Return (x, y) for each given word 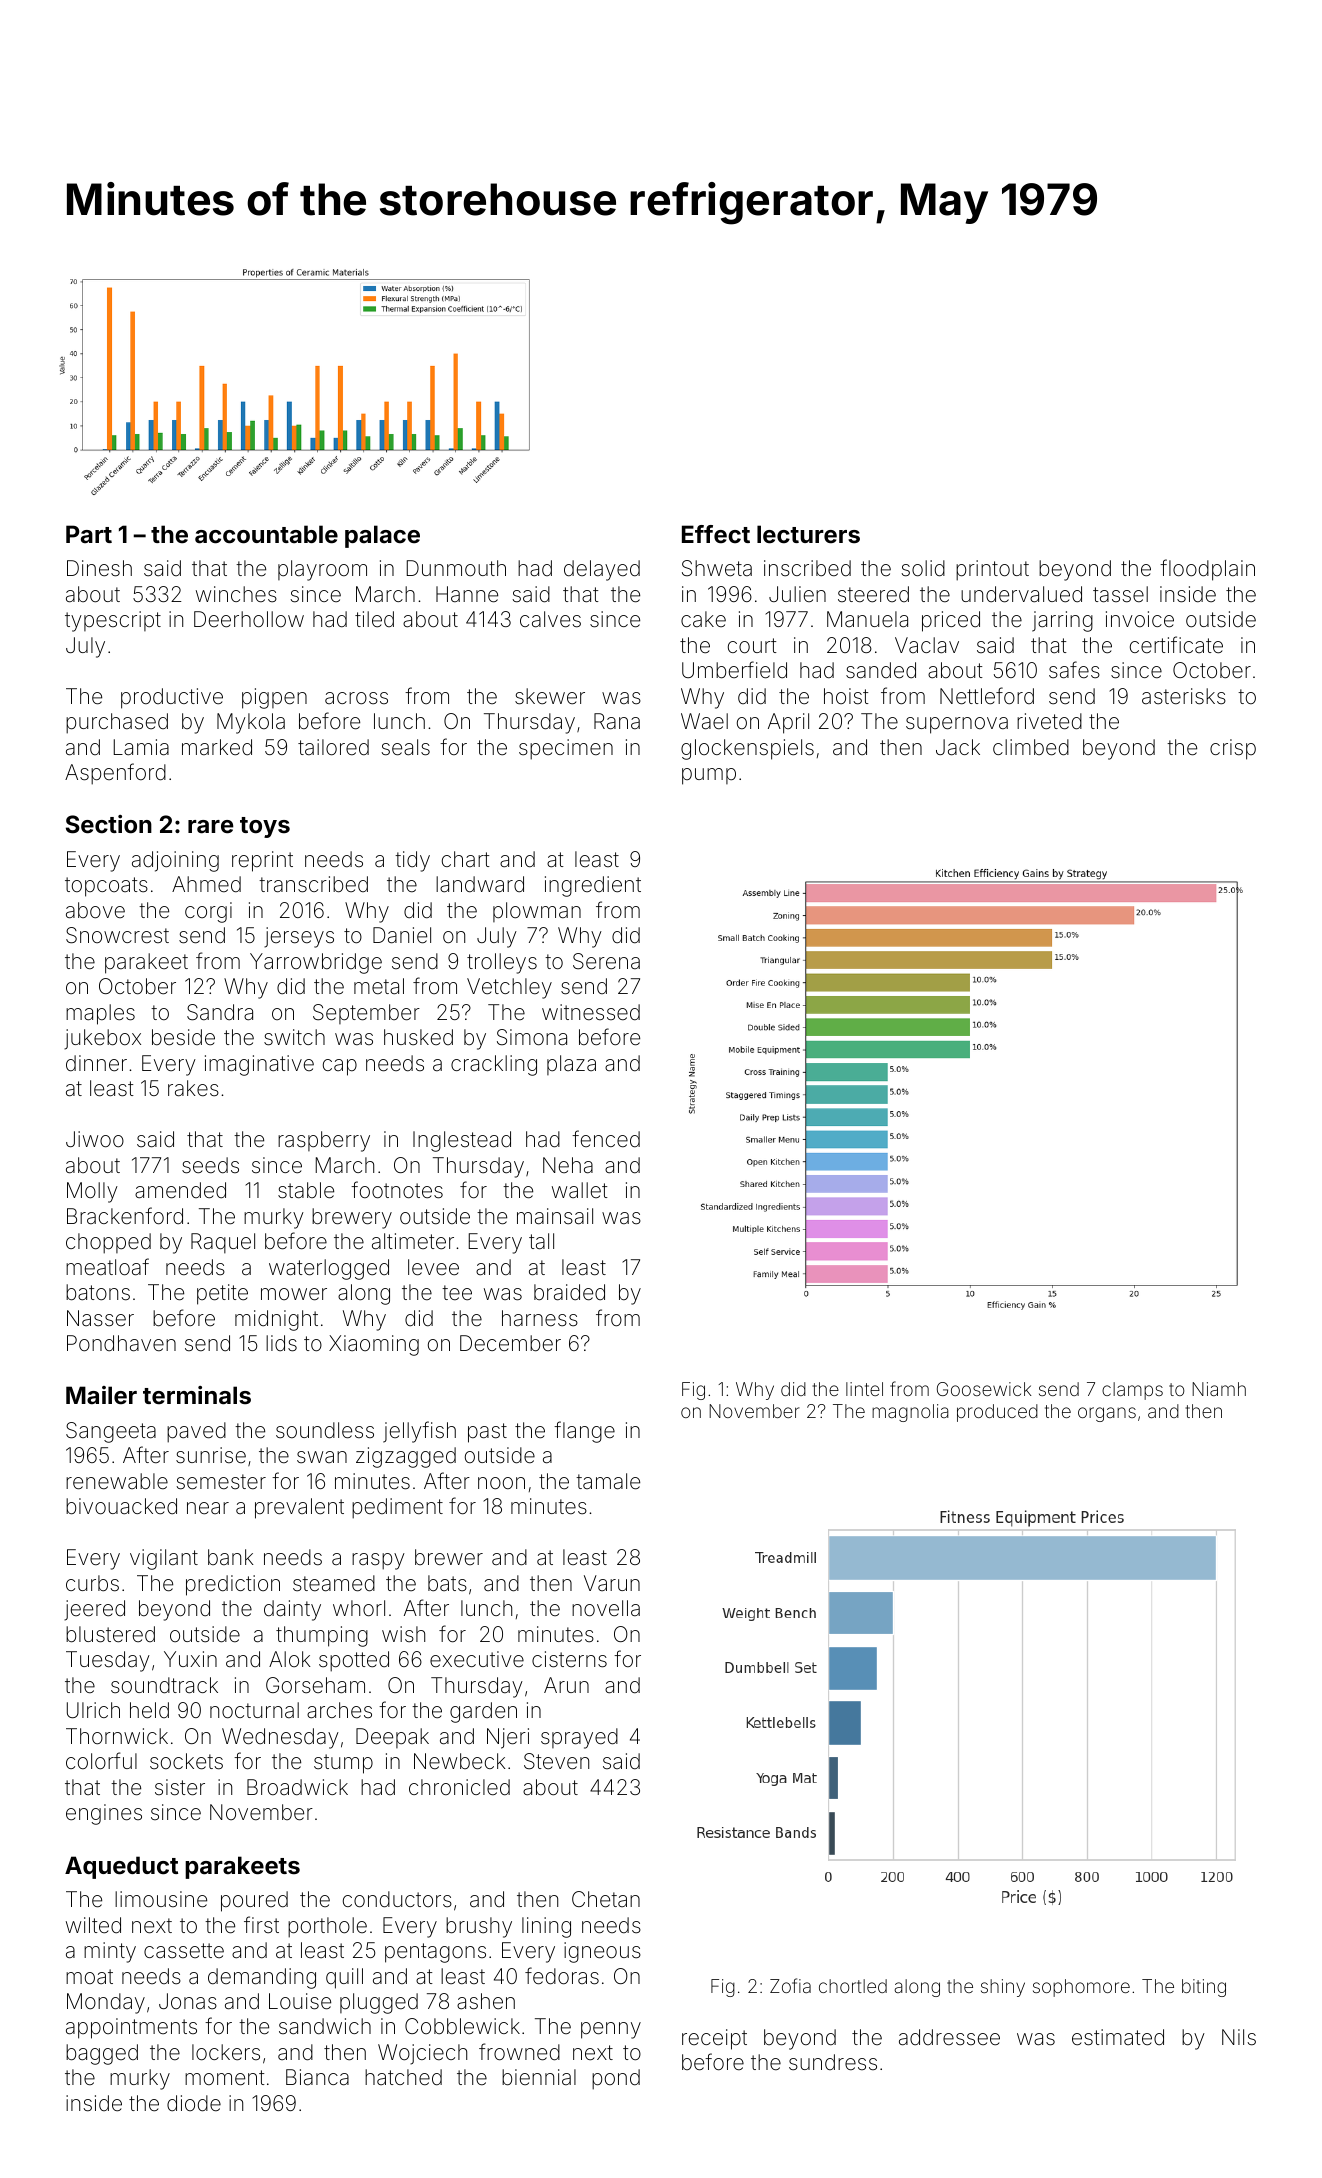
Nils (1239, 2037)
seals (405, 747)
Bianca (317, 2077)
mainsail (555, 1216)
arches (339, 1710)
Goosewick (984, 1389)
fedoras (562, 1976)
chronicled (459, 1787)
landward (480, 884)
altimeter (413, 1241)
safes (1074, 670)
